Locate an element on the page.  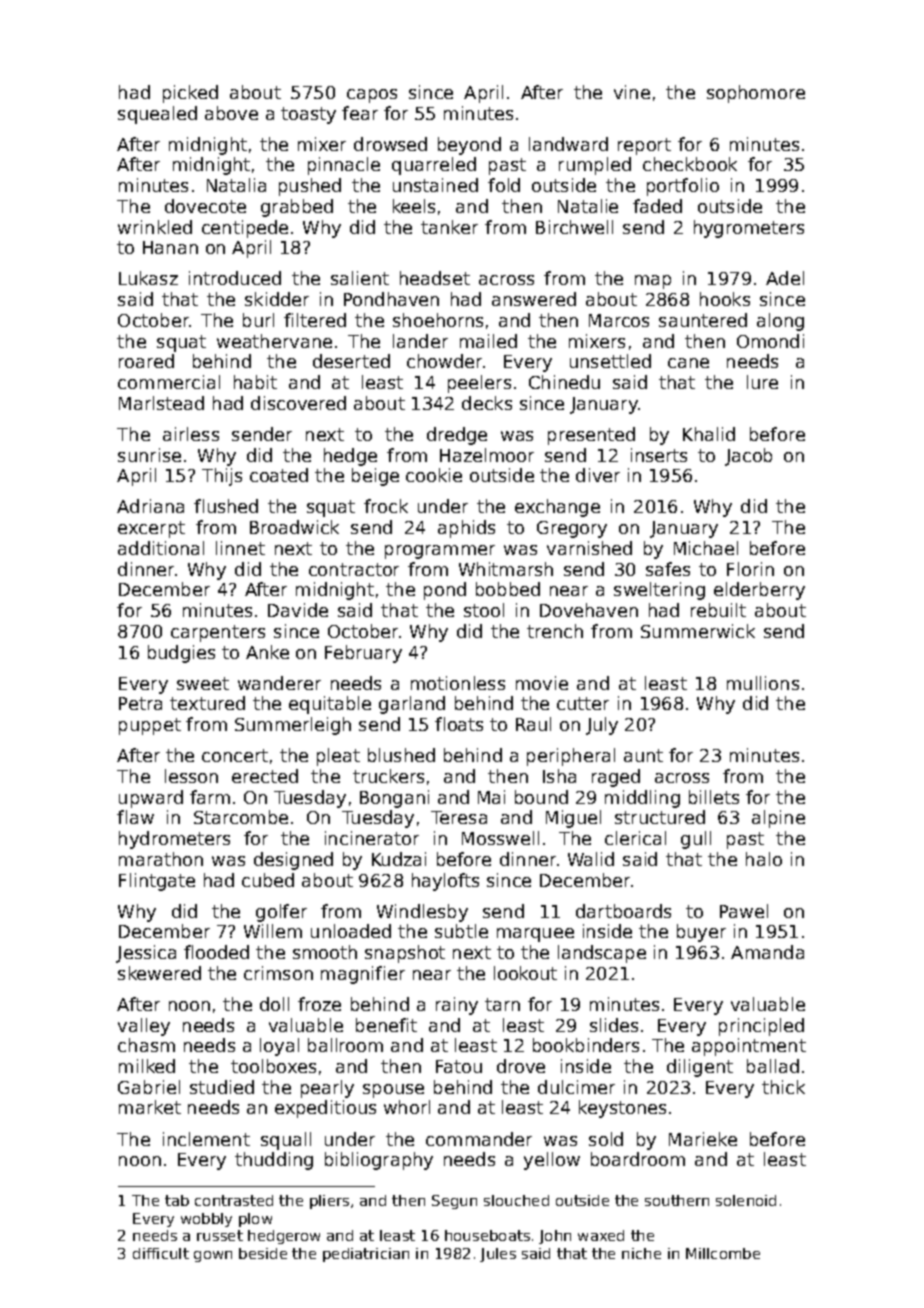
beyond is located at coordinates (469, 146).
